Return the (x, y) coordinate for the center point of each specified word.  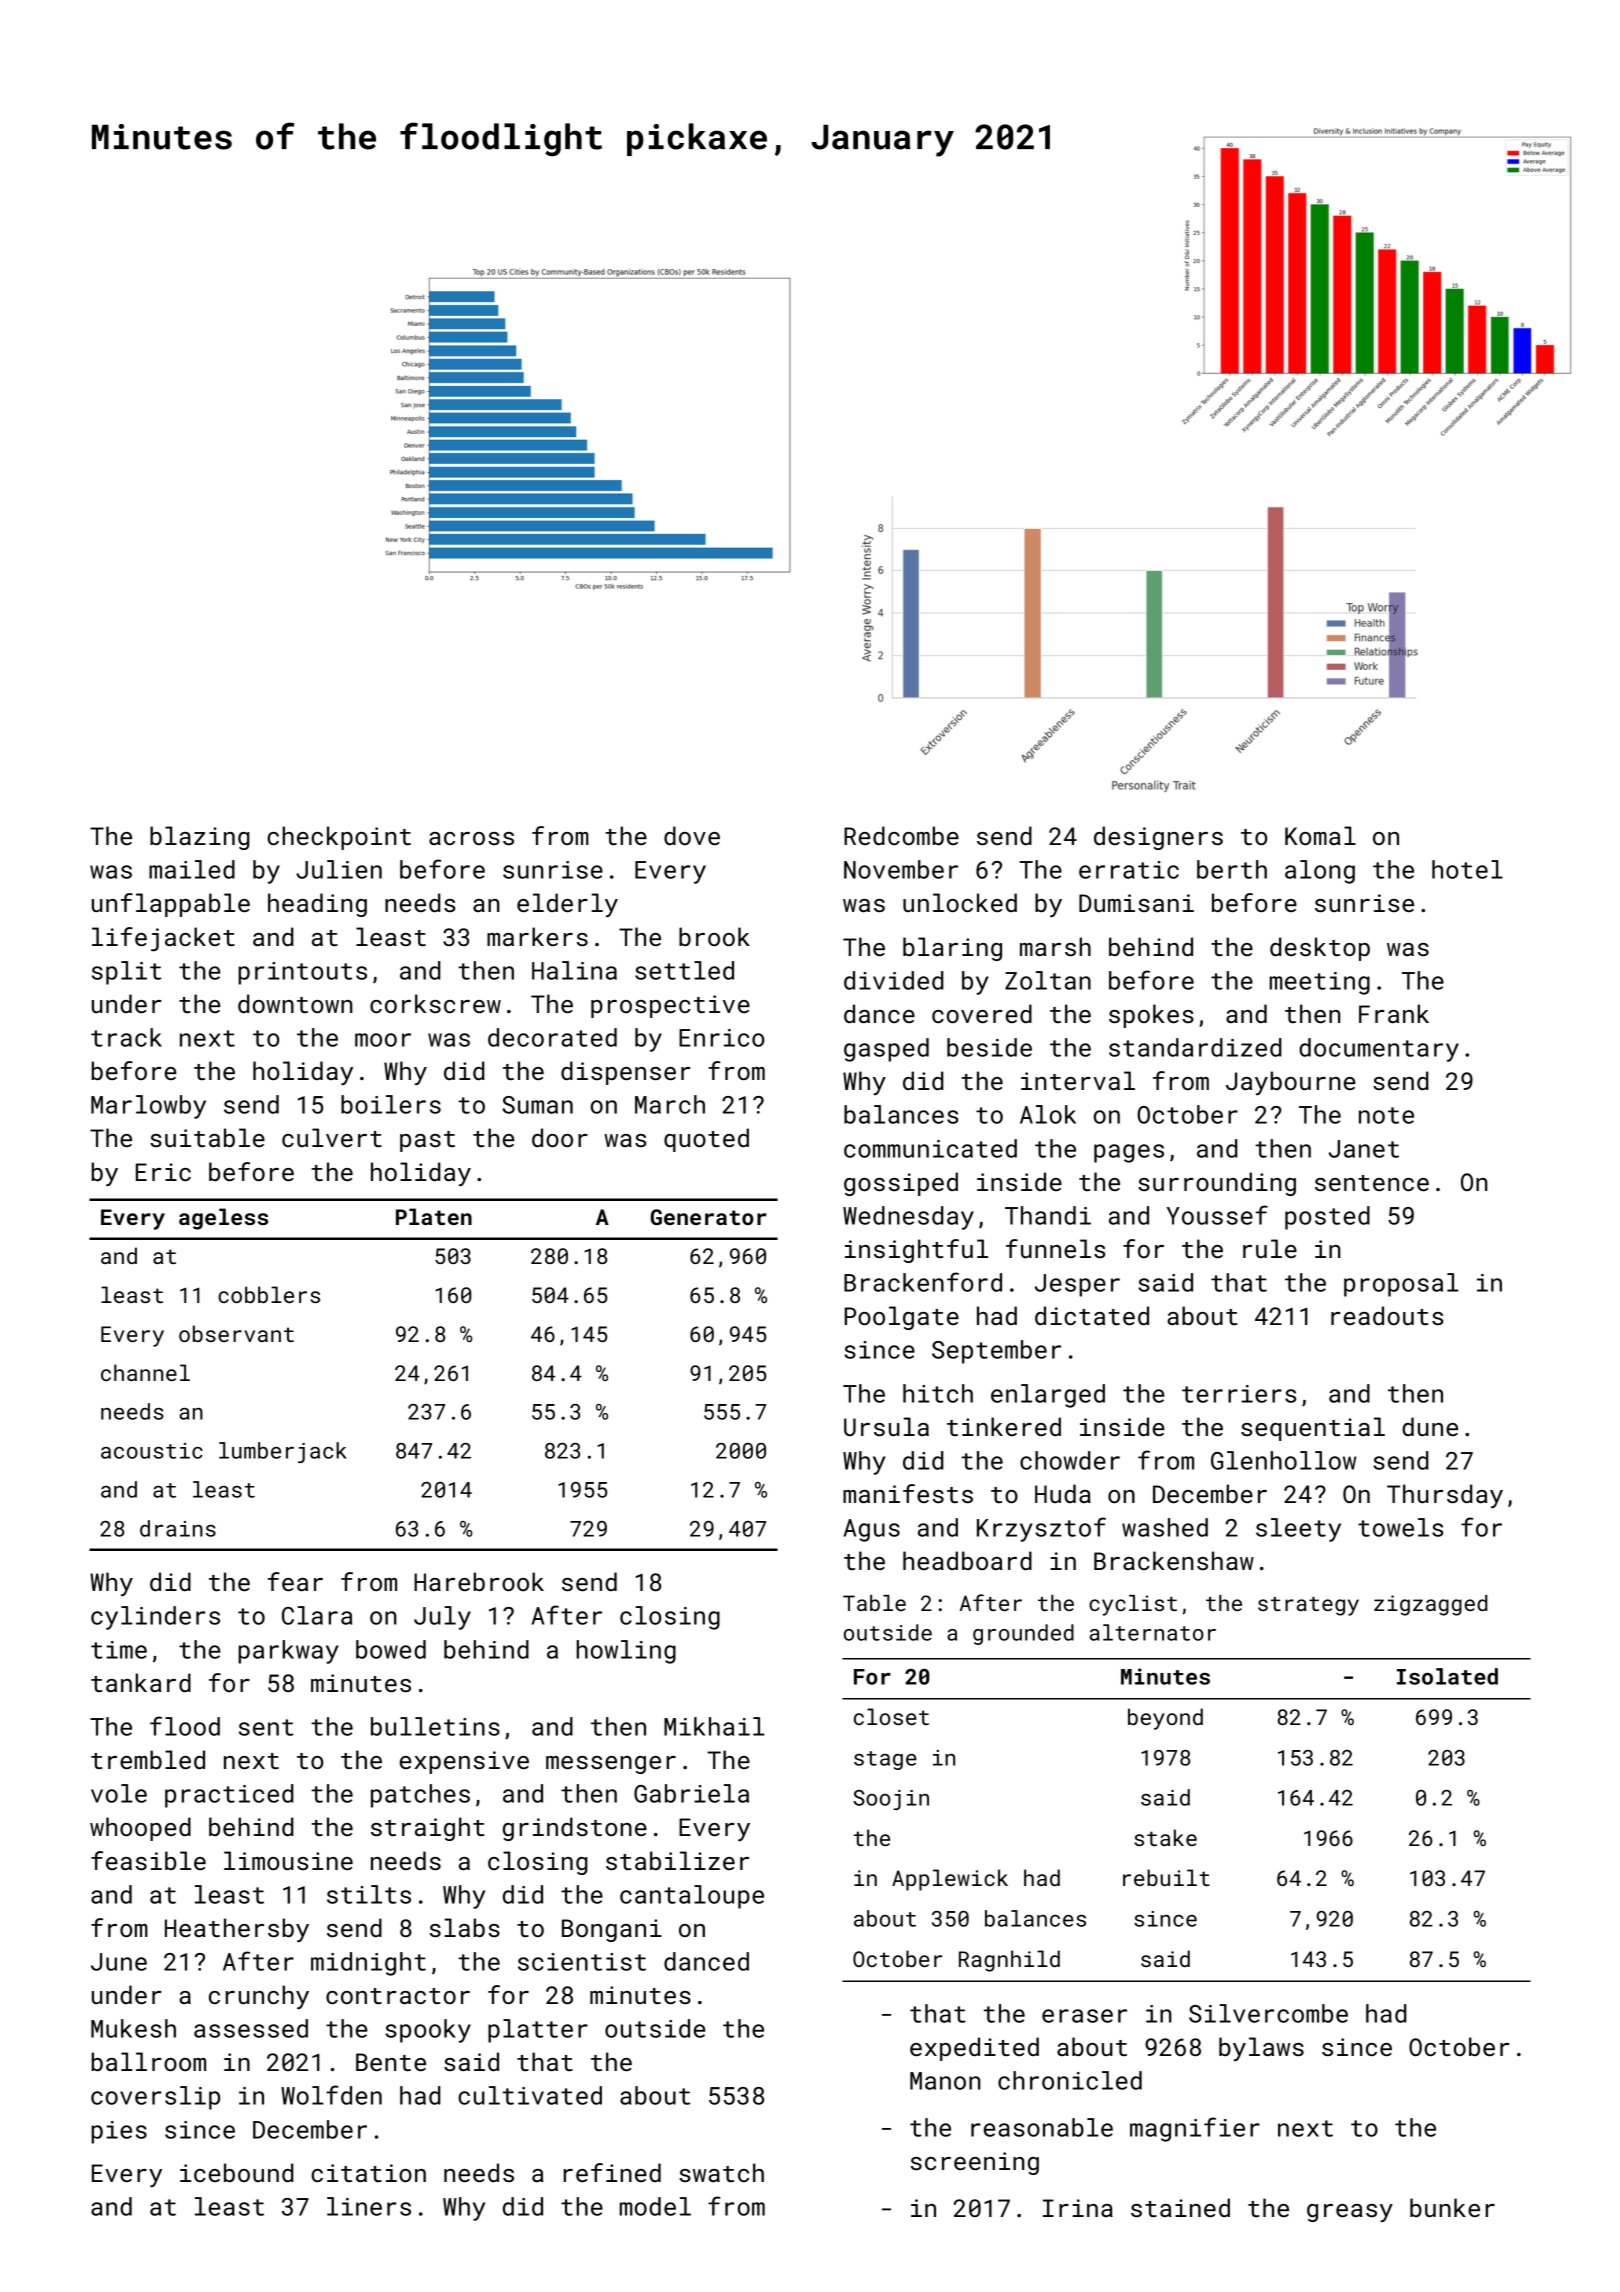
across (471, 838)
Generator (708, 1217)
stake (1165, 1837)
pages (1129, 1153)
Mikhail (714, 1726)
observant (236, 1333)
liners (369, 2206)
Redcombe (901, 835)
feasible (148, 1860)
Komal (1320, 835)
